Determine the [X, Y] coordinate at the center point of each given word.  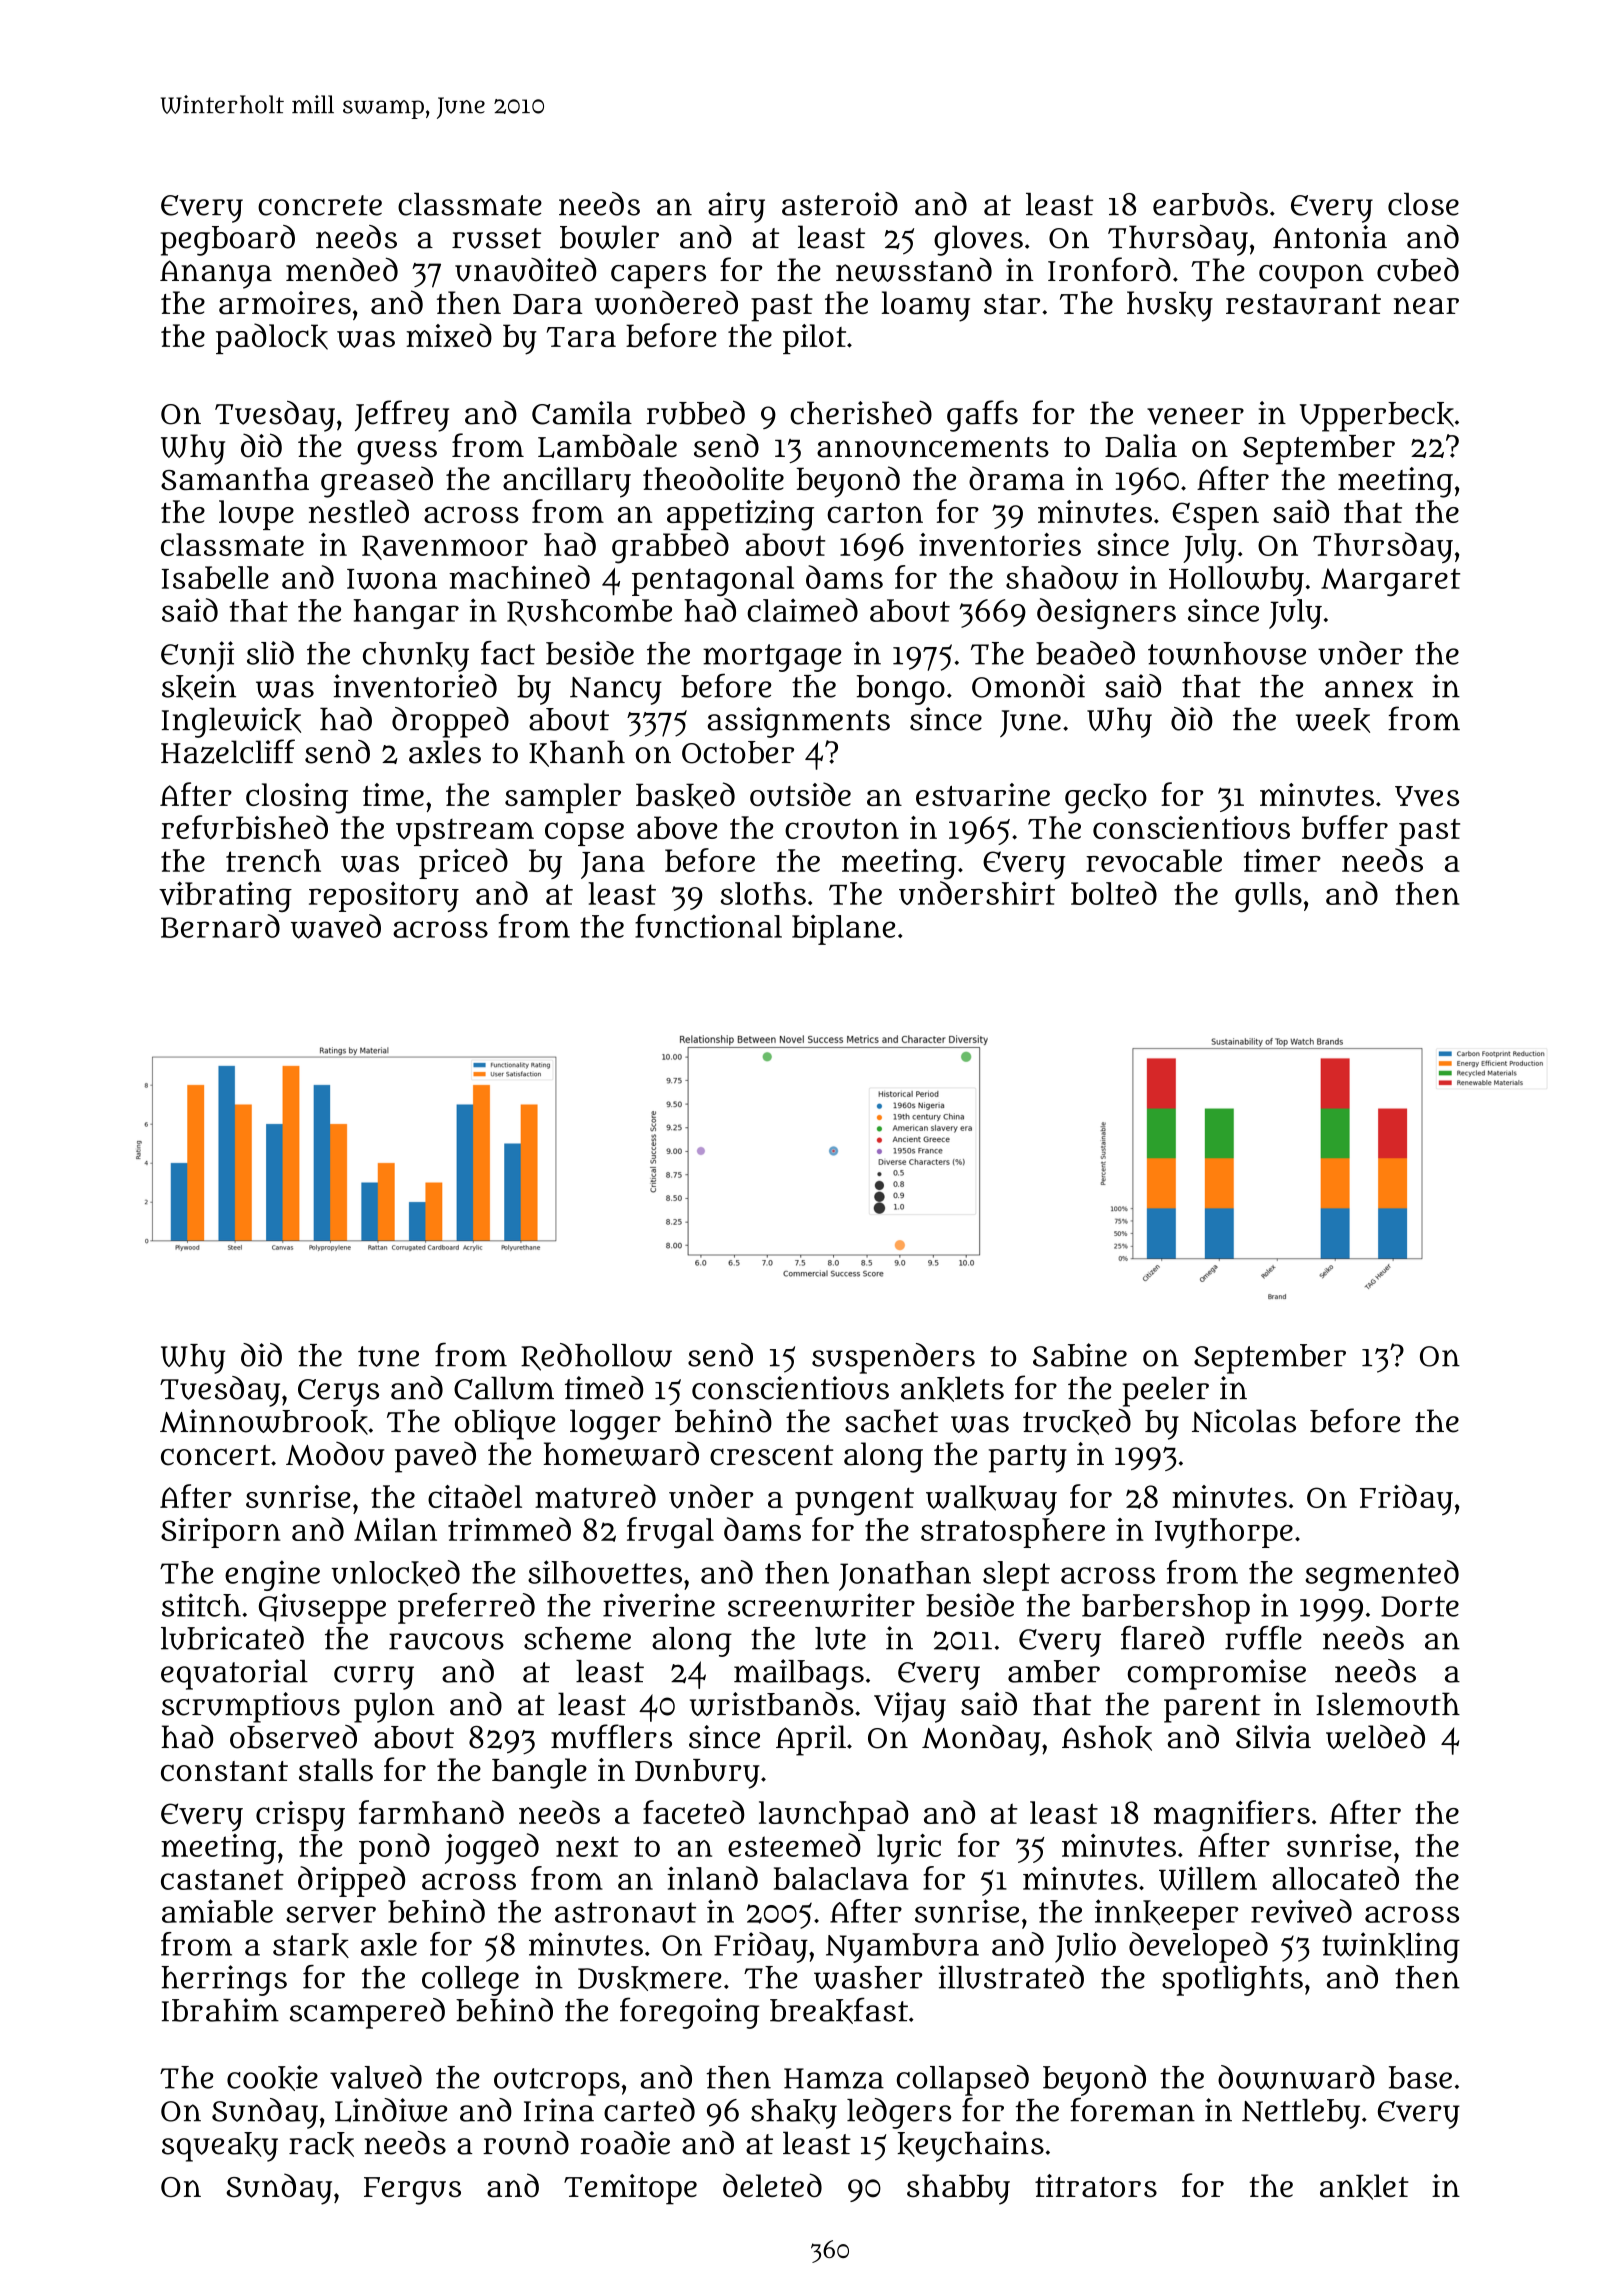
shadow [1062, 577]
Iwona [392, 579]
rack [321, 2144]
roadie [625, 2143]
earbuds [1210, 204]
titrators [1096, 2186]
